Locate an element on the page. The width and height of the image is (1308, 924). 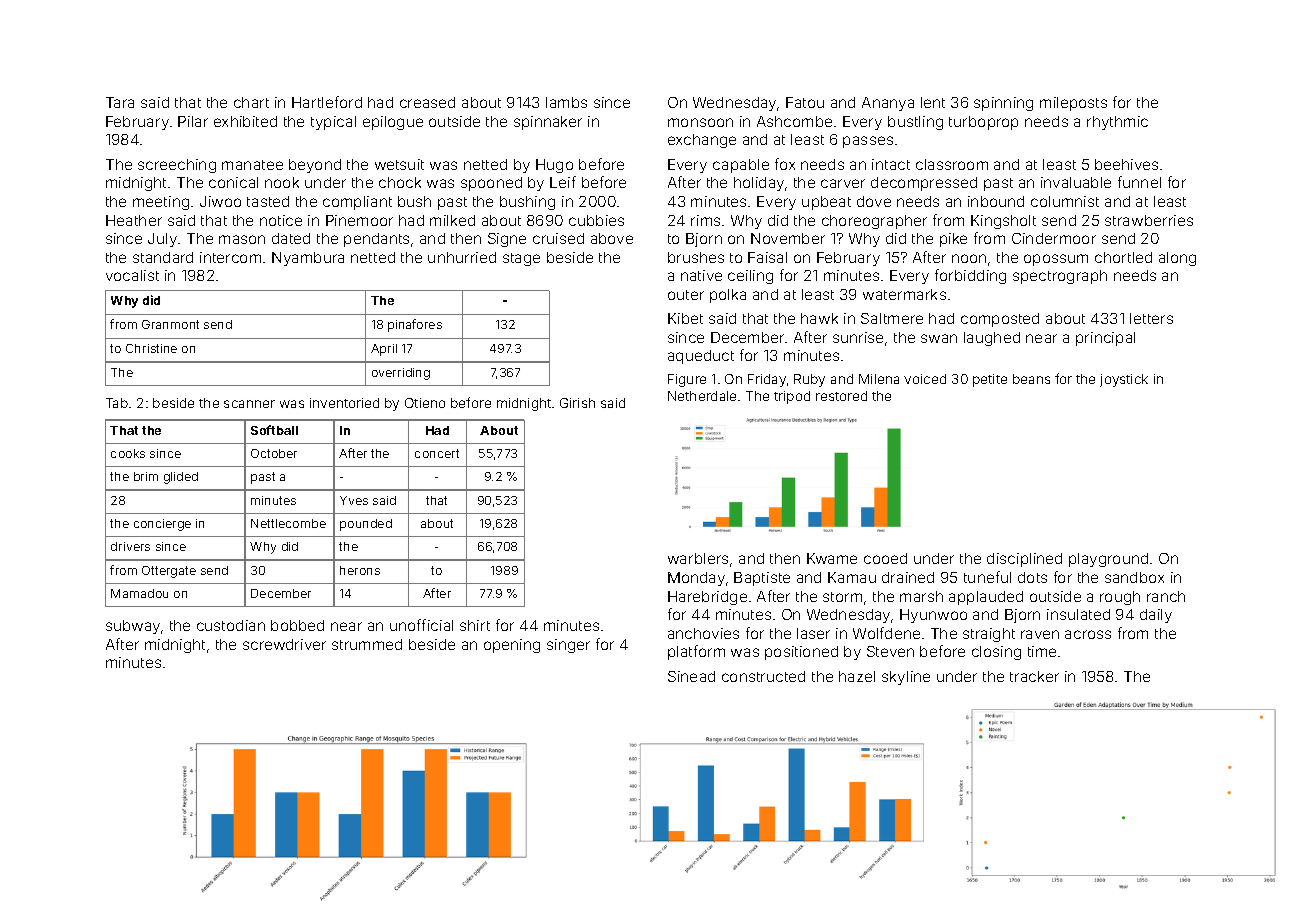
pinafores is located at coordinates (415, 325).
